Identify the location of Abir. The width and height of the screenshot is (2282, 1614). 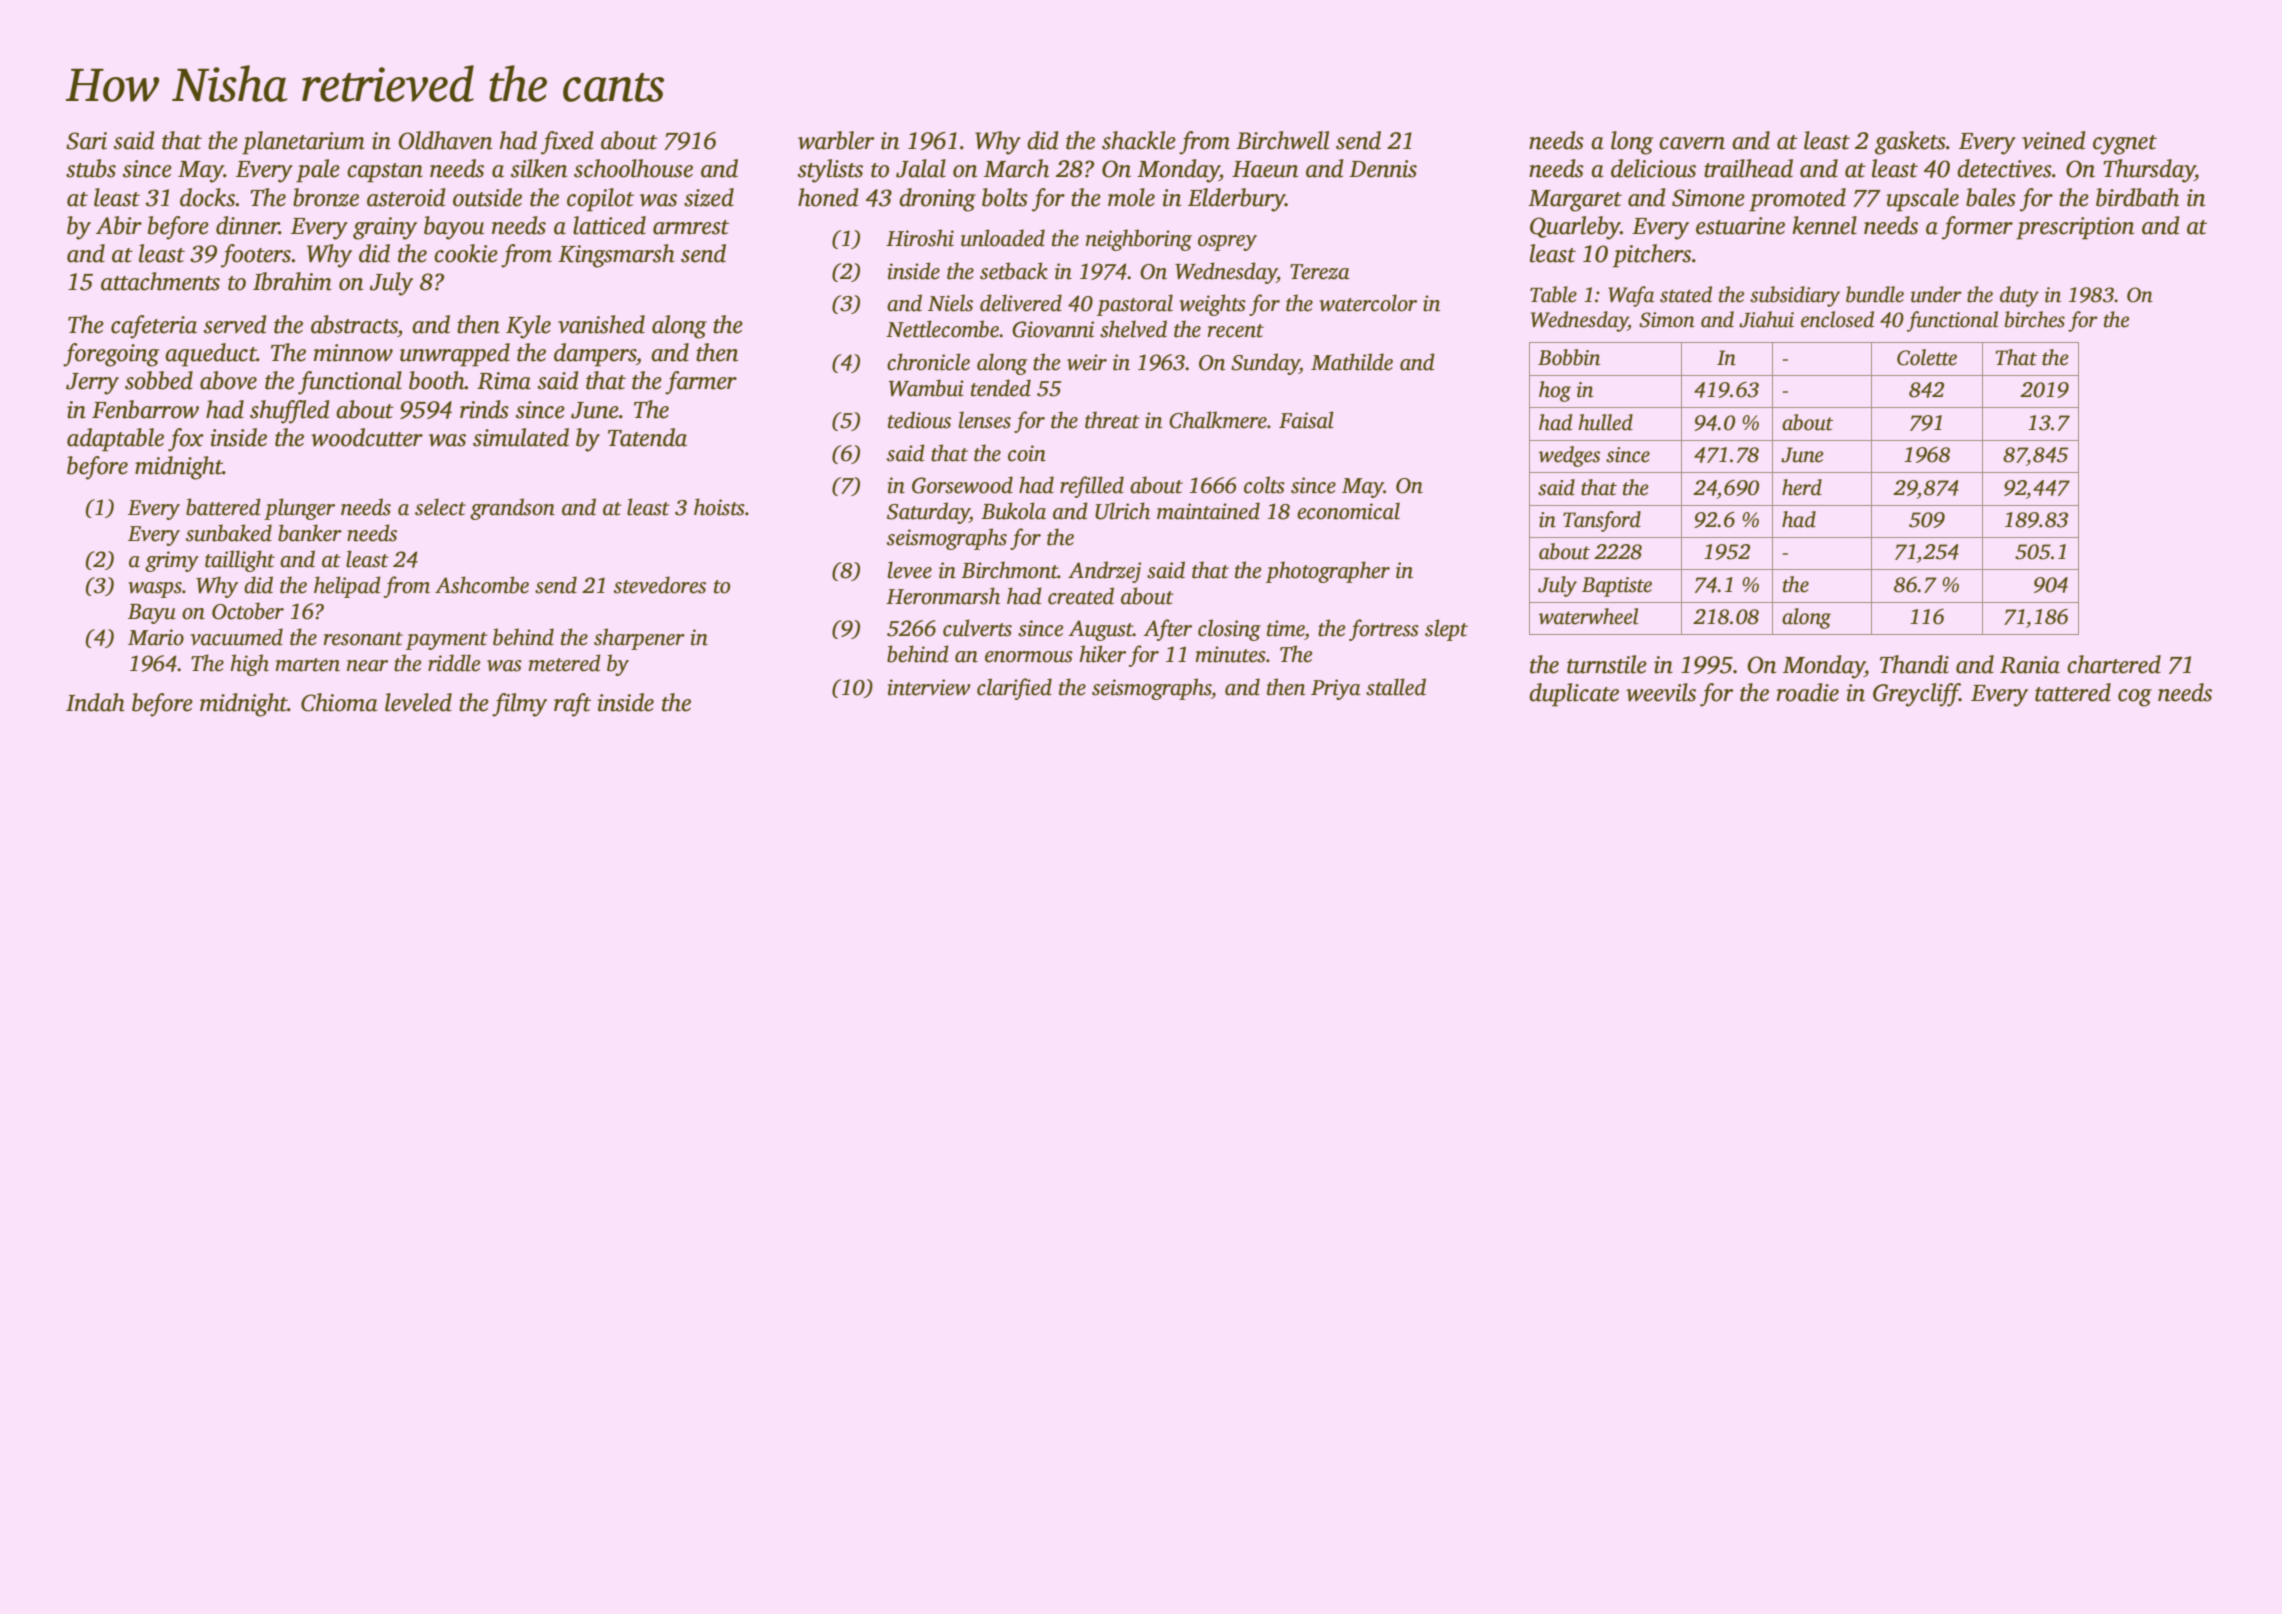
(119, 225).
